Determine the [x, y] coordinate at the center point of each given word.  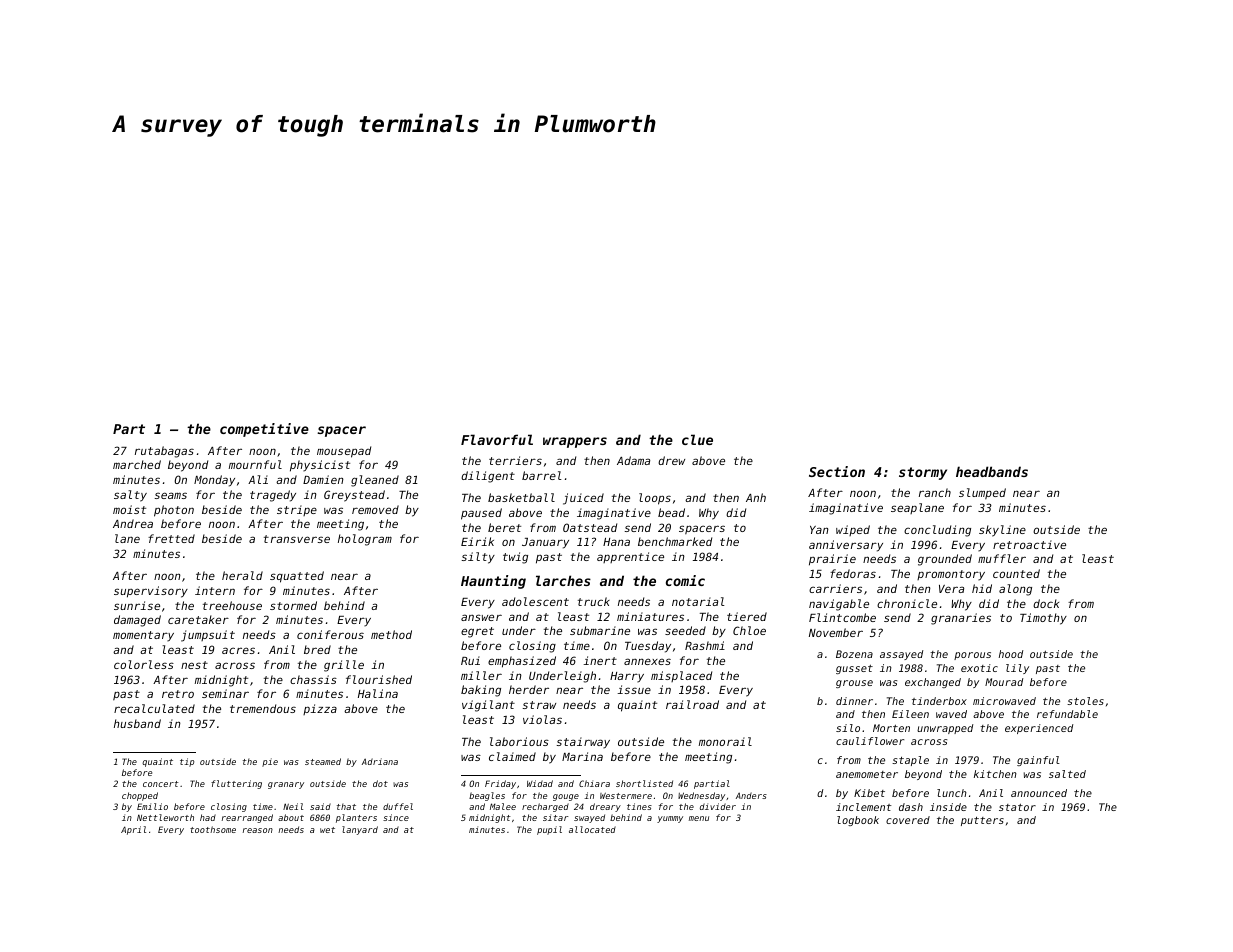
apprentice [630, 557]
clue [697, 439]
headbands [992, 471]
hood [1011, 654]
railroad [692, 704]
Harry [627, 677]
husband [137, 723]
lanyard [360, 830]
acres [238, 650]
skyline [1002, 531]
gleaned [375, 481]
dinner [854, 701]
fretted [171, 538]
